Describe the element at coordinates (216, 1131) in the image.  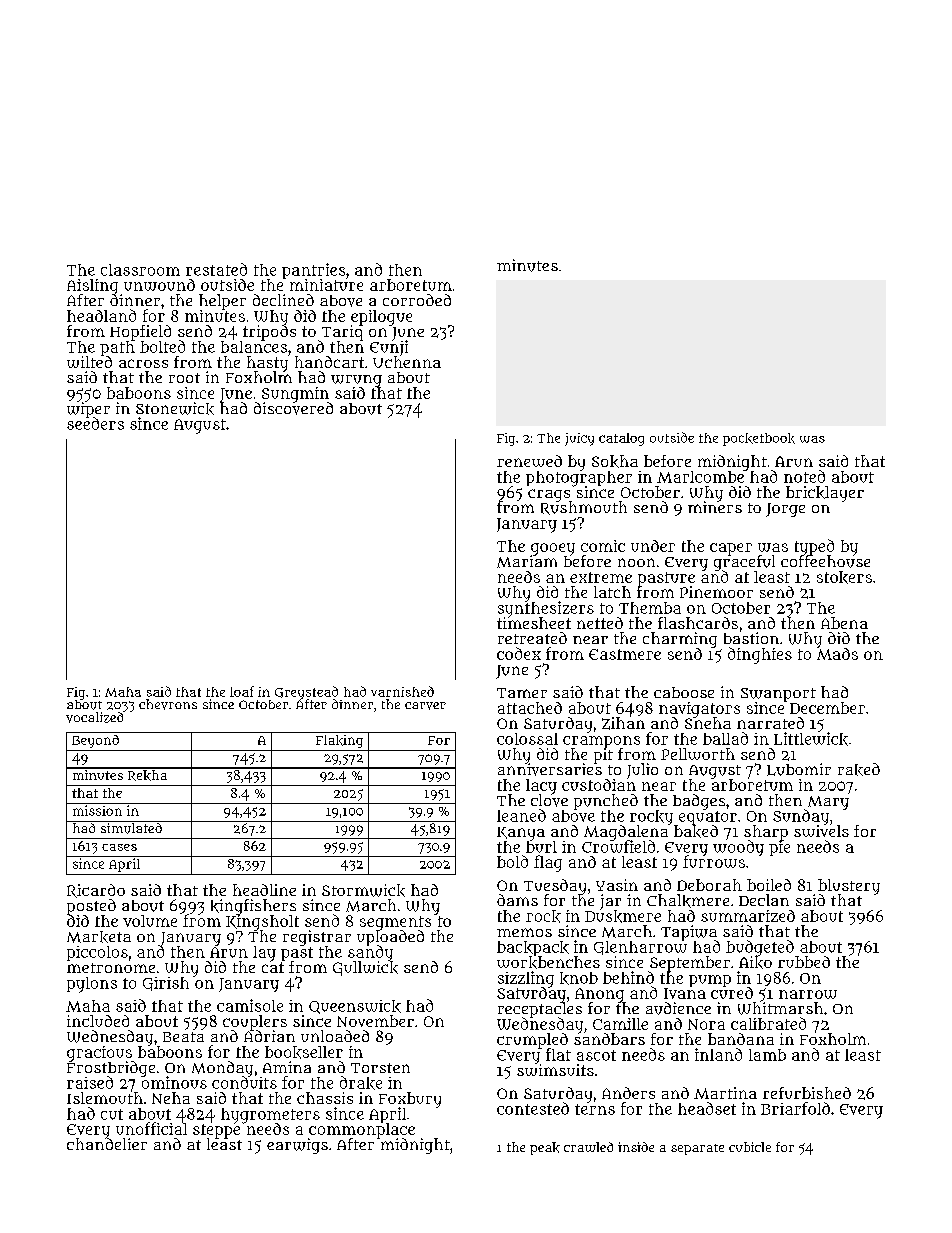
I see `steppe` at that location.
